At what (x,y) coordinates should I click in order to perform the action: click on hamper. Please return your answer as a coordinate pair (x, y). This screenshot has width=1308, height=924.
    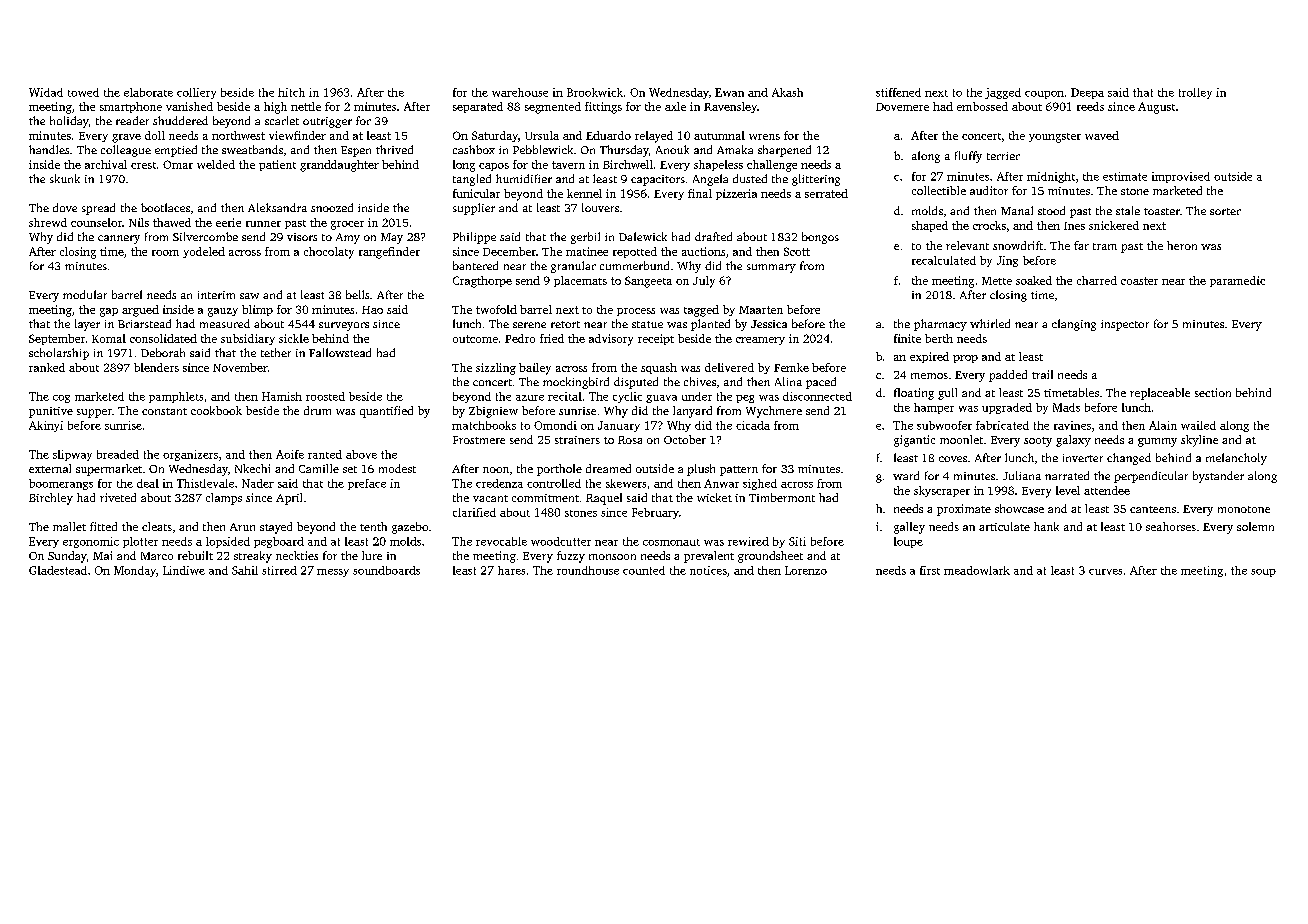
    Looking at the image, I should click on (934, 408).
